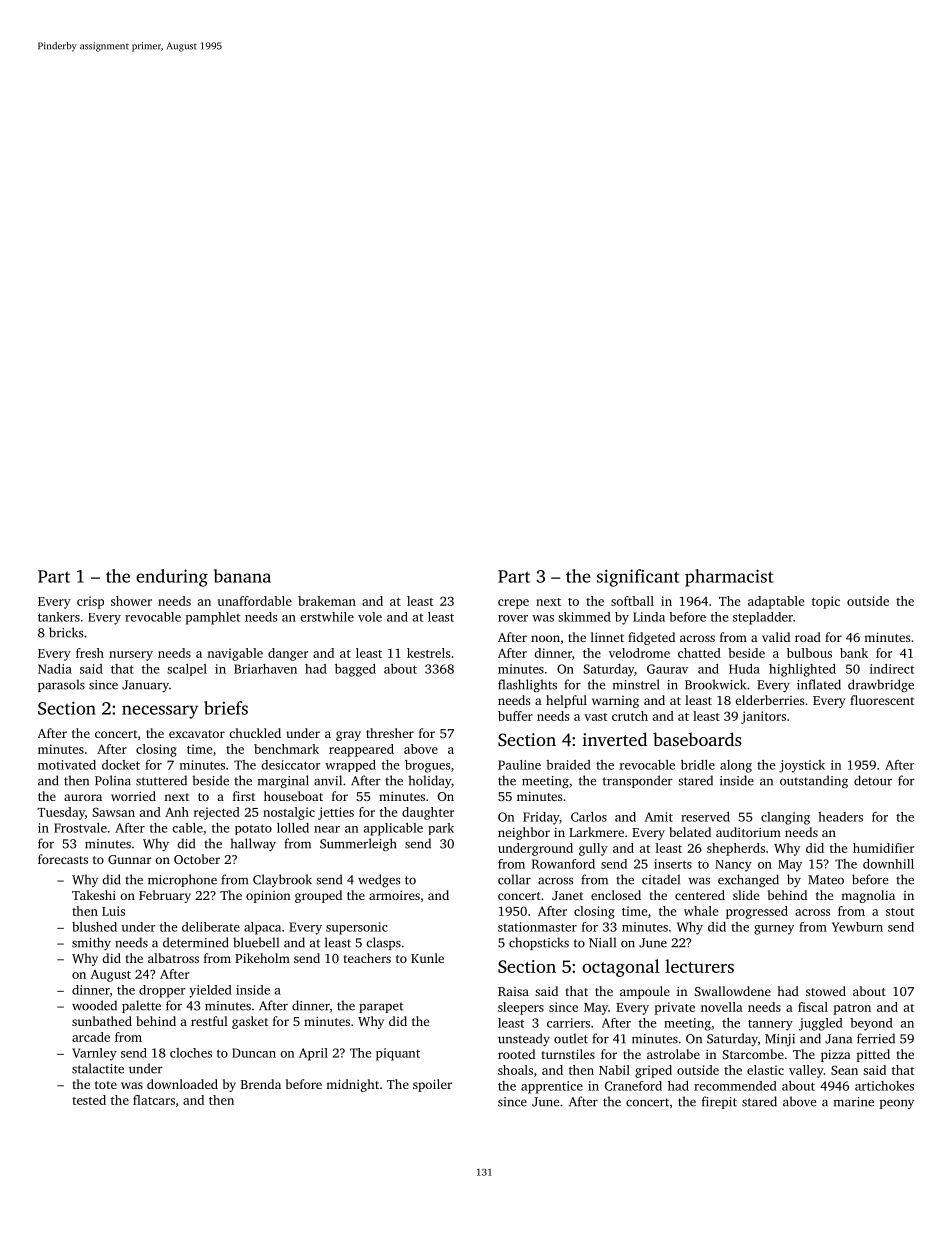 This screenshot has height=1233, width=952. What do you see at coordinates (89, 1100) in the screenshot?
I see `tested` at bounding box center [89, 1100].
